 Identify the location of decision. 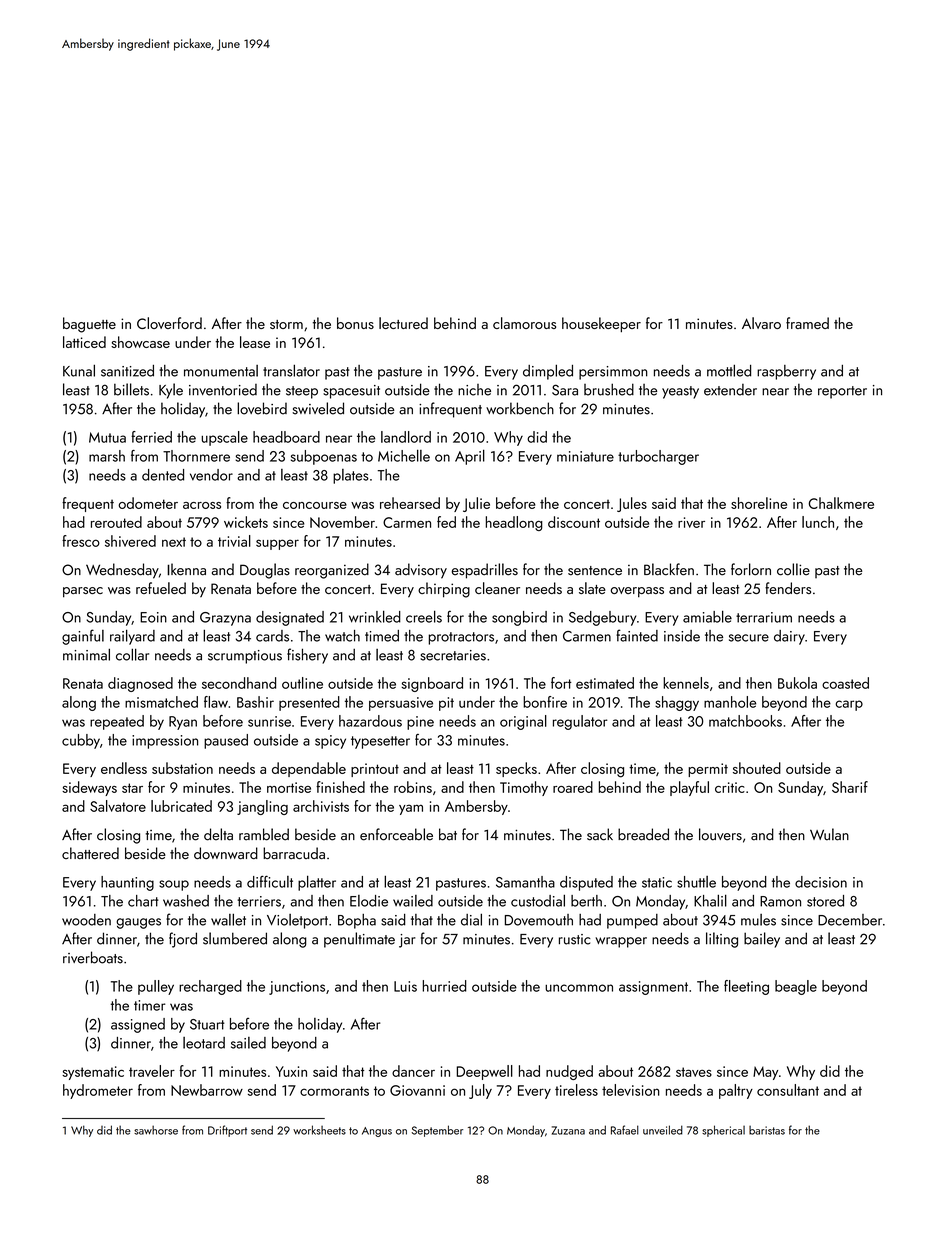
(821, 882).
